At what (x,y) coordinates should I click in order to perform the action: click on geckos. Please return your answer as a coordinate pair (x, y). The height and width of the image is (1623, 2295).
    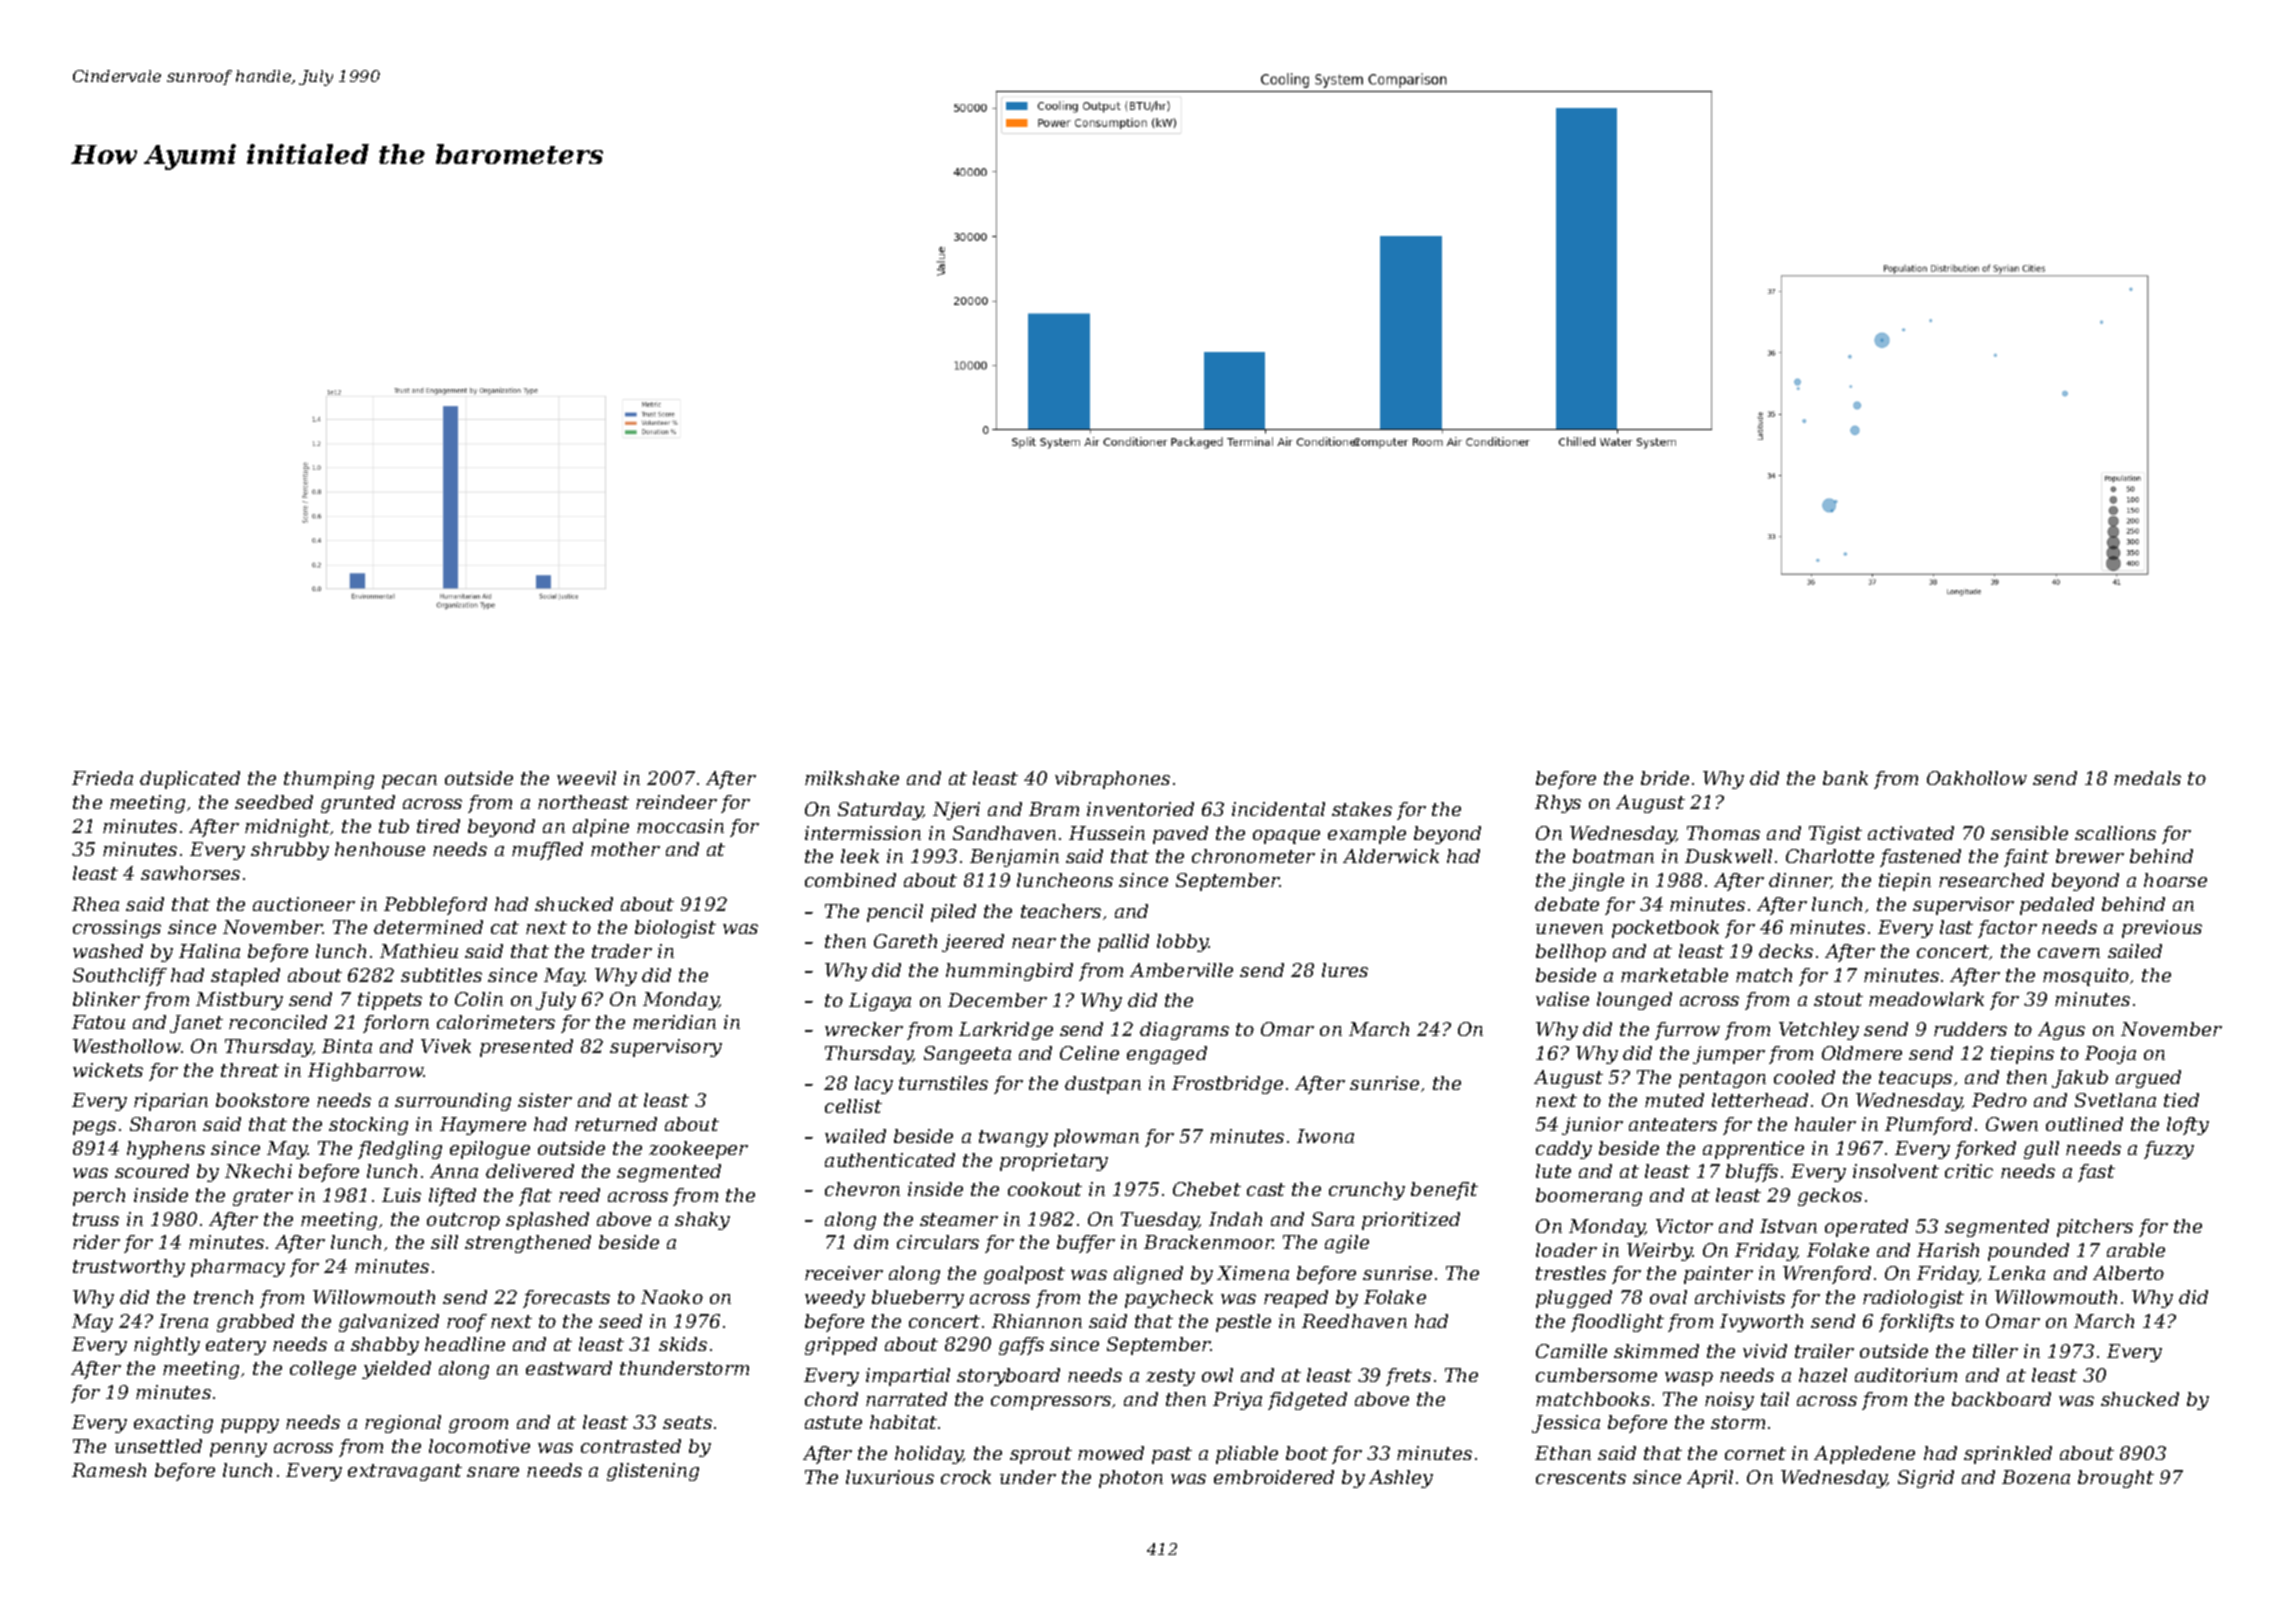
    Looking at the image, I should click on (1830, 1197).
